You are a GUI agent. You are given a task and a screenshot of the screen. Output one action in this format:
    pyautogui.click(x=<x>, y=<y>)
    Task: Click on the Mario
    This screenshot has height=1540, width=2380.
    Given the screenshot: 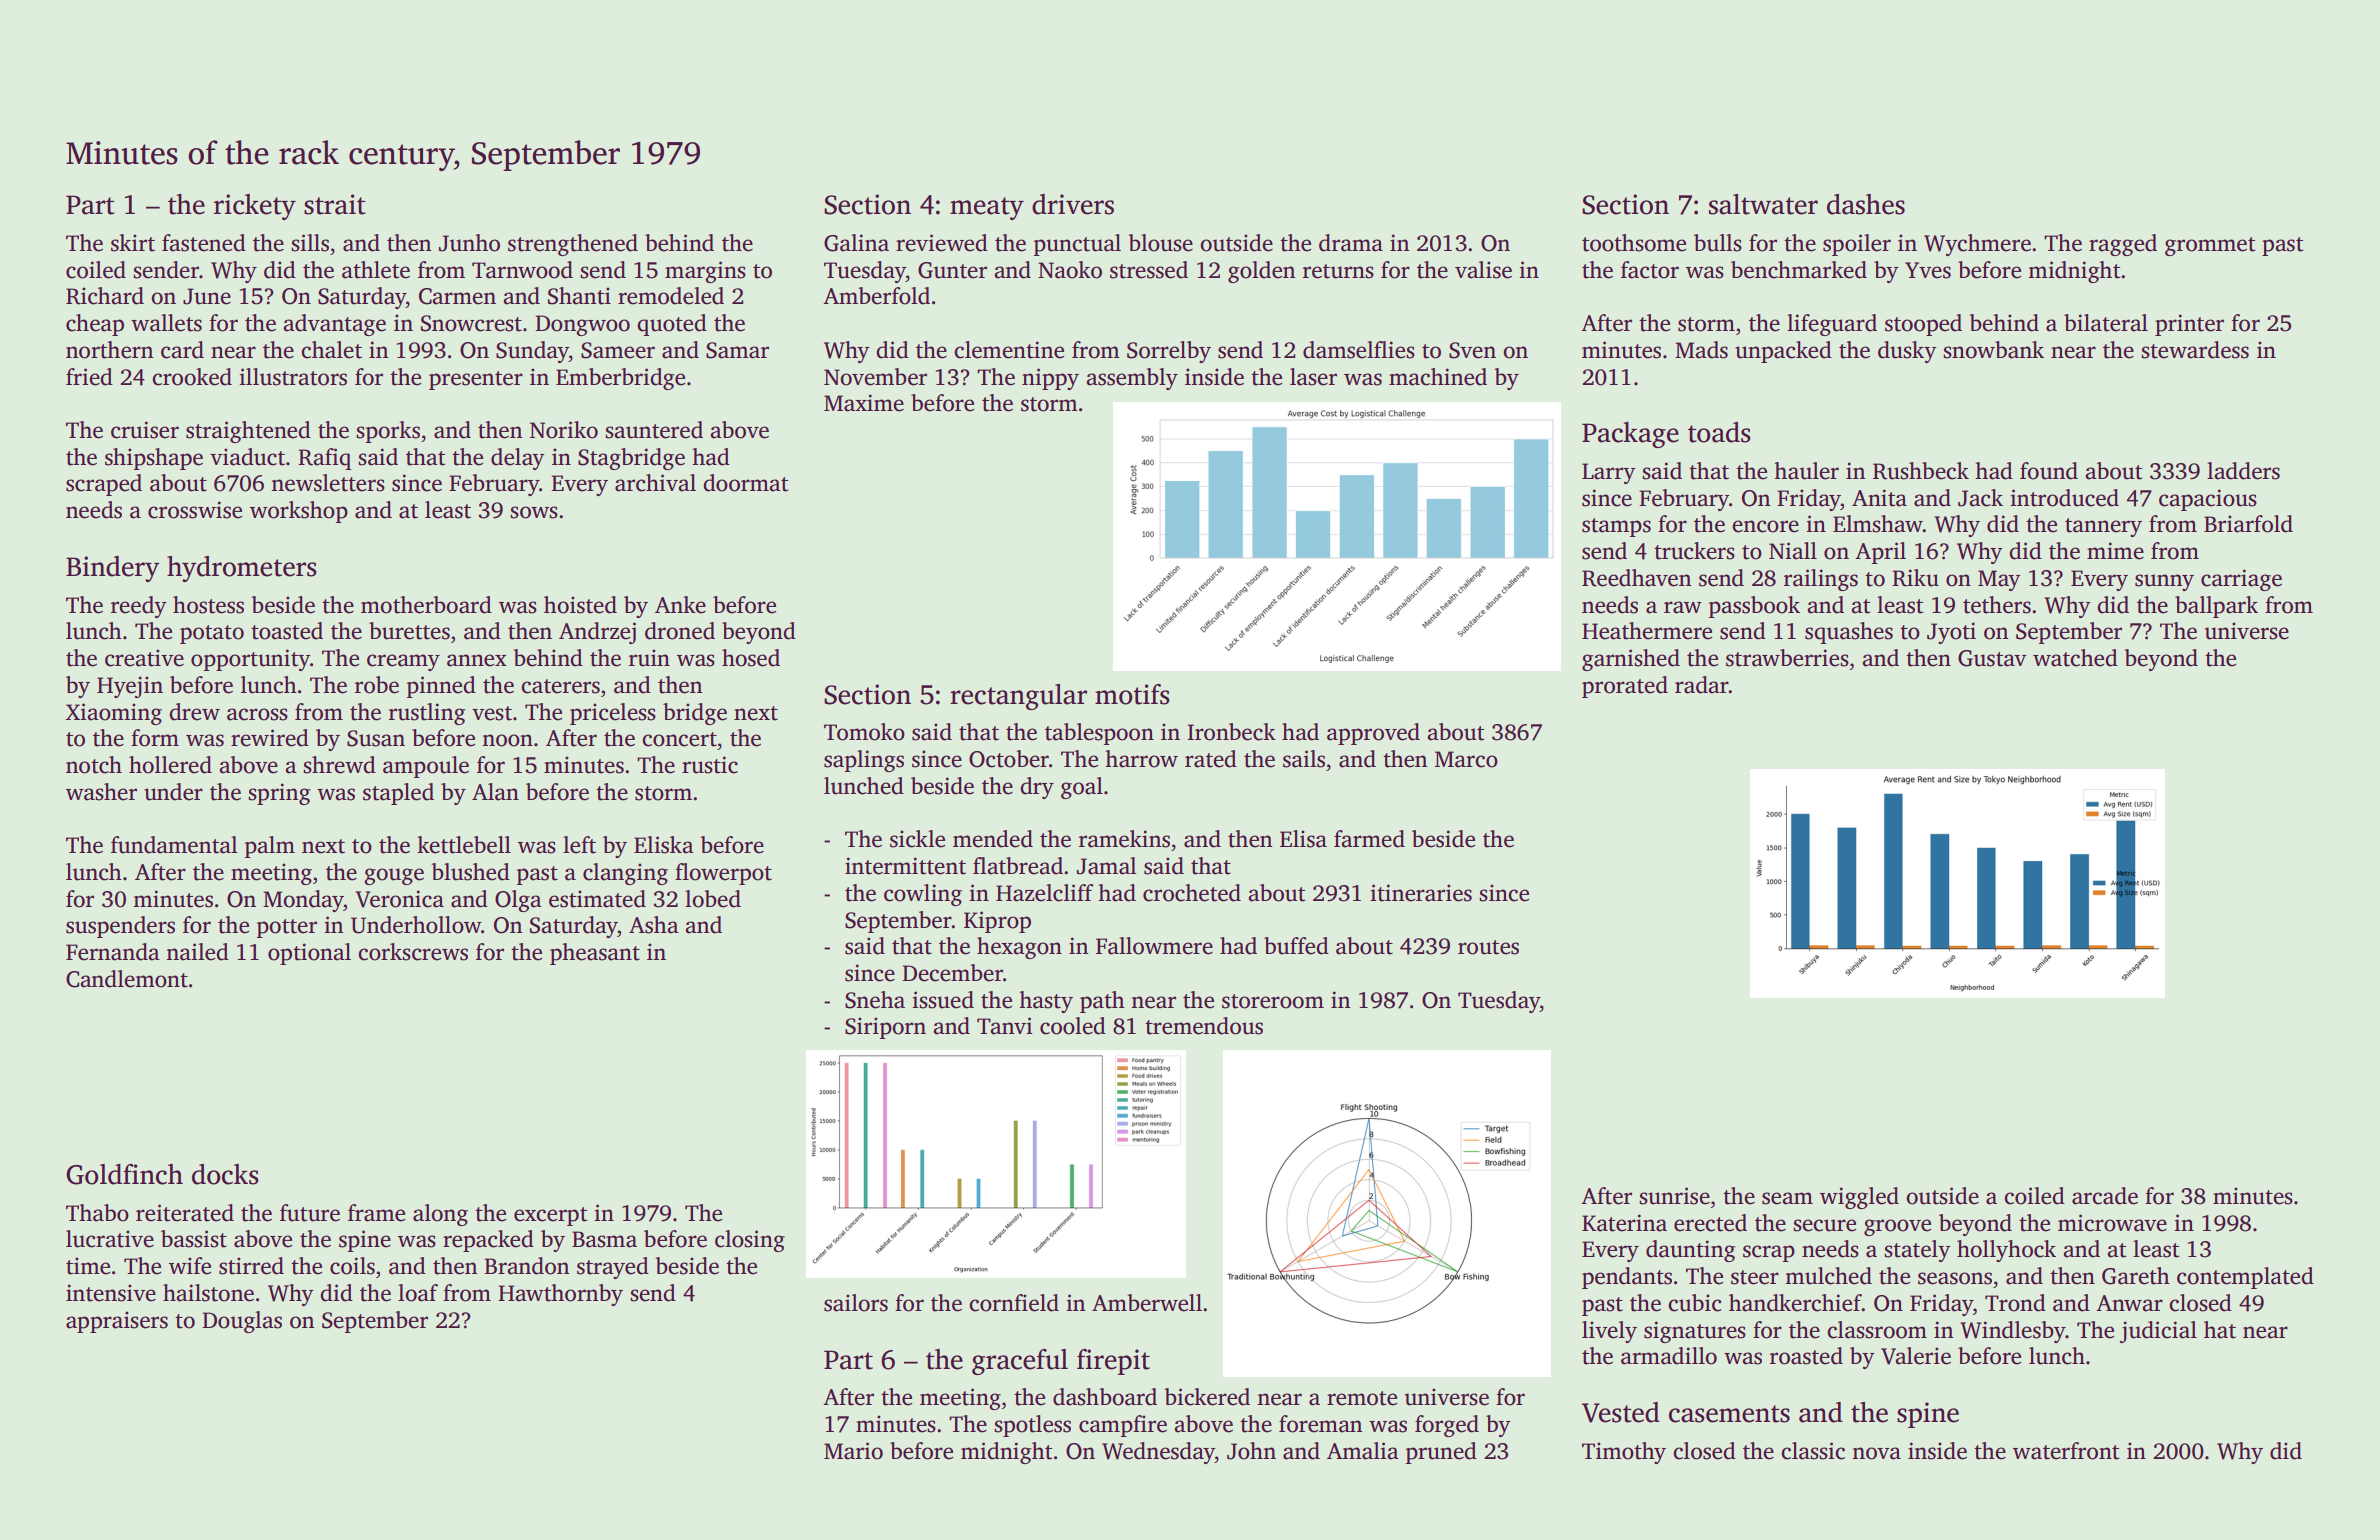 What is the action you would take?
    pyautogui.click(x=853, y=1451)
